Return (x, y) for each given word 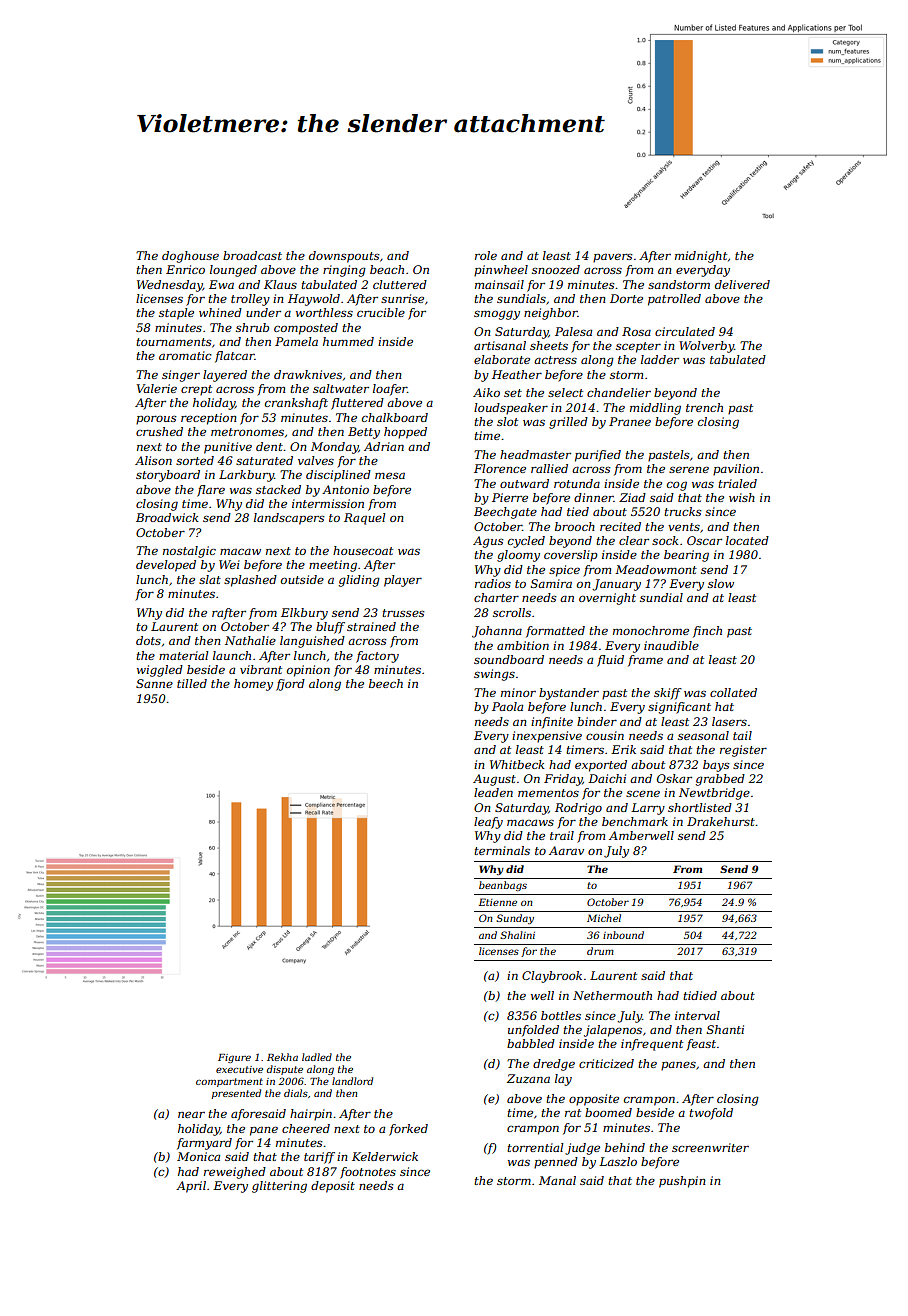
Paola (507, 706)
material (184, 655)
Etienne (497, 902)
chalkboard (395, 417)
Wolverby (706, 347)
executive (239, 1069)
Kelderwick (385, 1156)
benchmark (635, 821)
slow (721, 583)
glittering (279, 1187)
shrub (252, 327)
